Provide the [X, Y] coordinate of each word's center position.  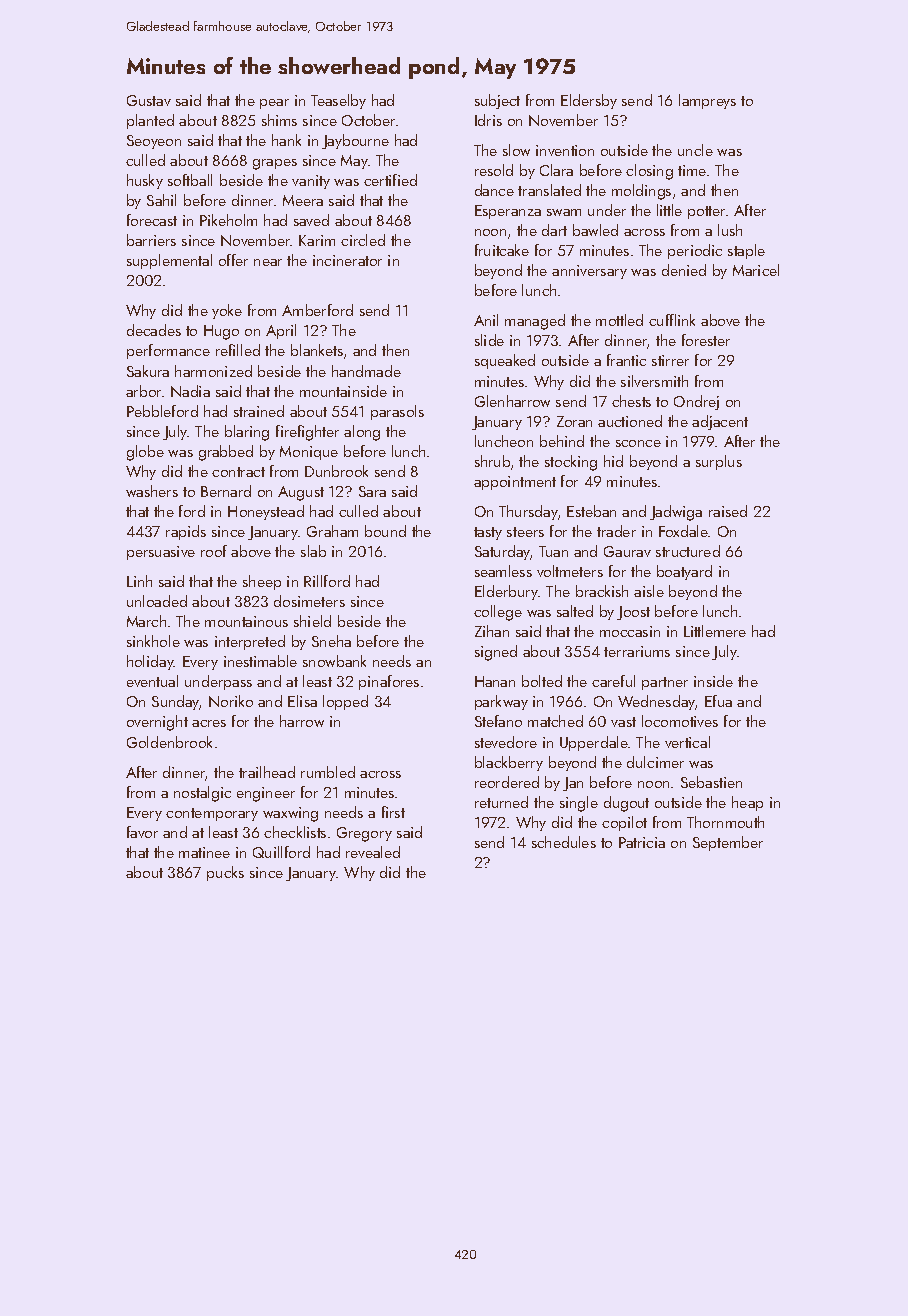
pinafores [389, 682]
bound [385, 531]
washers [152, 491]
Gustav [149, 100]
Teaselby [338, 101]
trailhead [267, 772]
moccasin [630, 631]
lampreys [707, 101]
